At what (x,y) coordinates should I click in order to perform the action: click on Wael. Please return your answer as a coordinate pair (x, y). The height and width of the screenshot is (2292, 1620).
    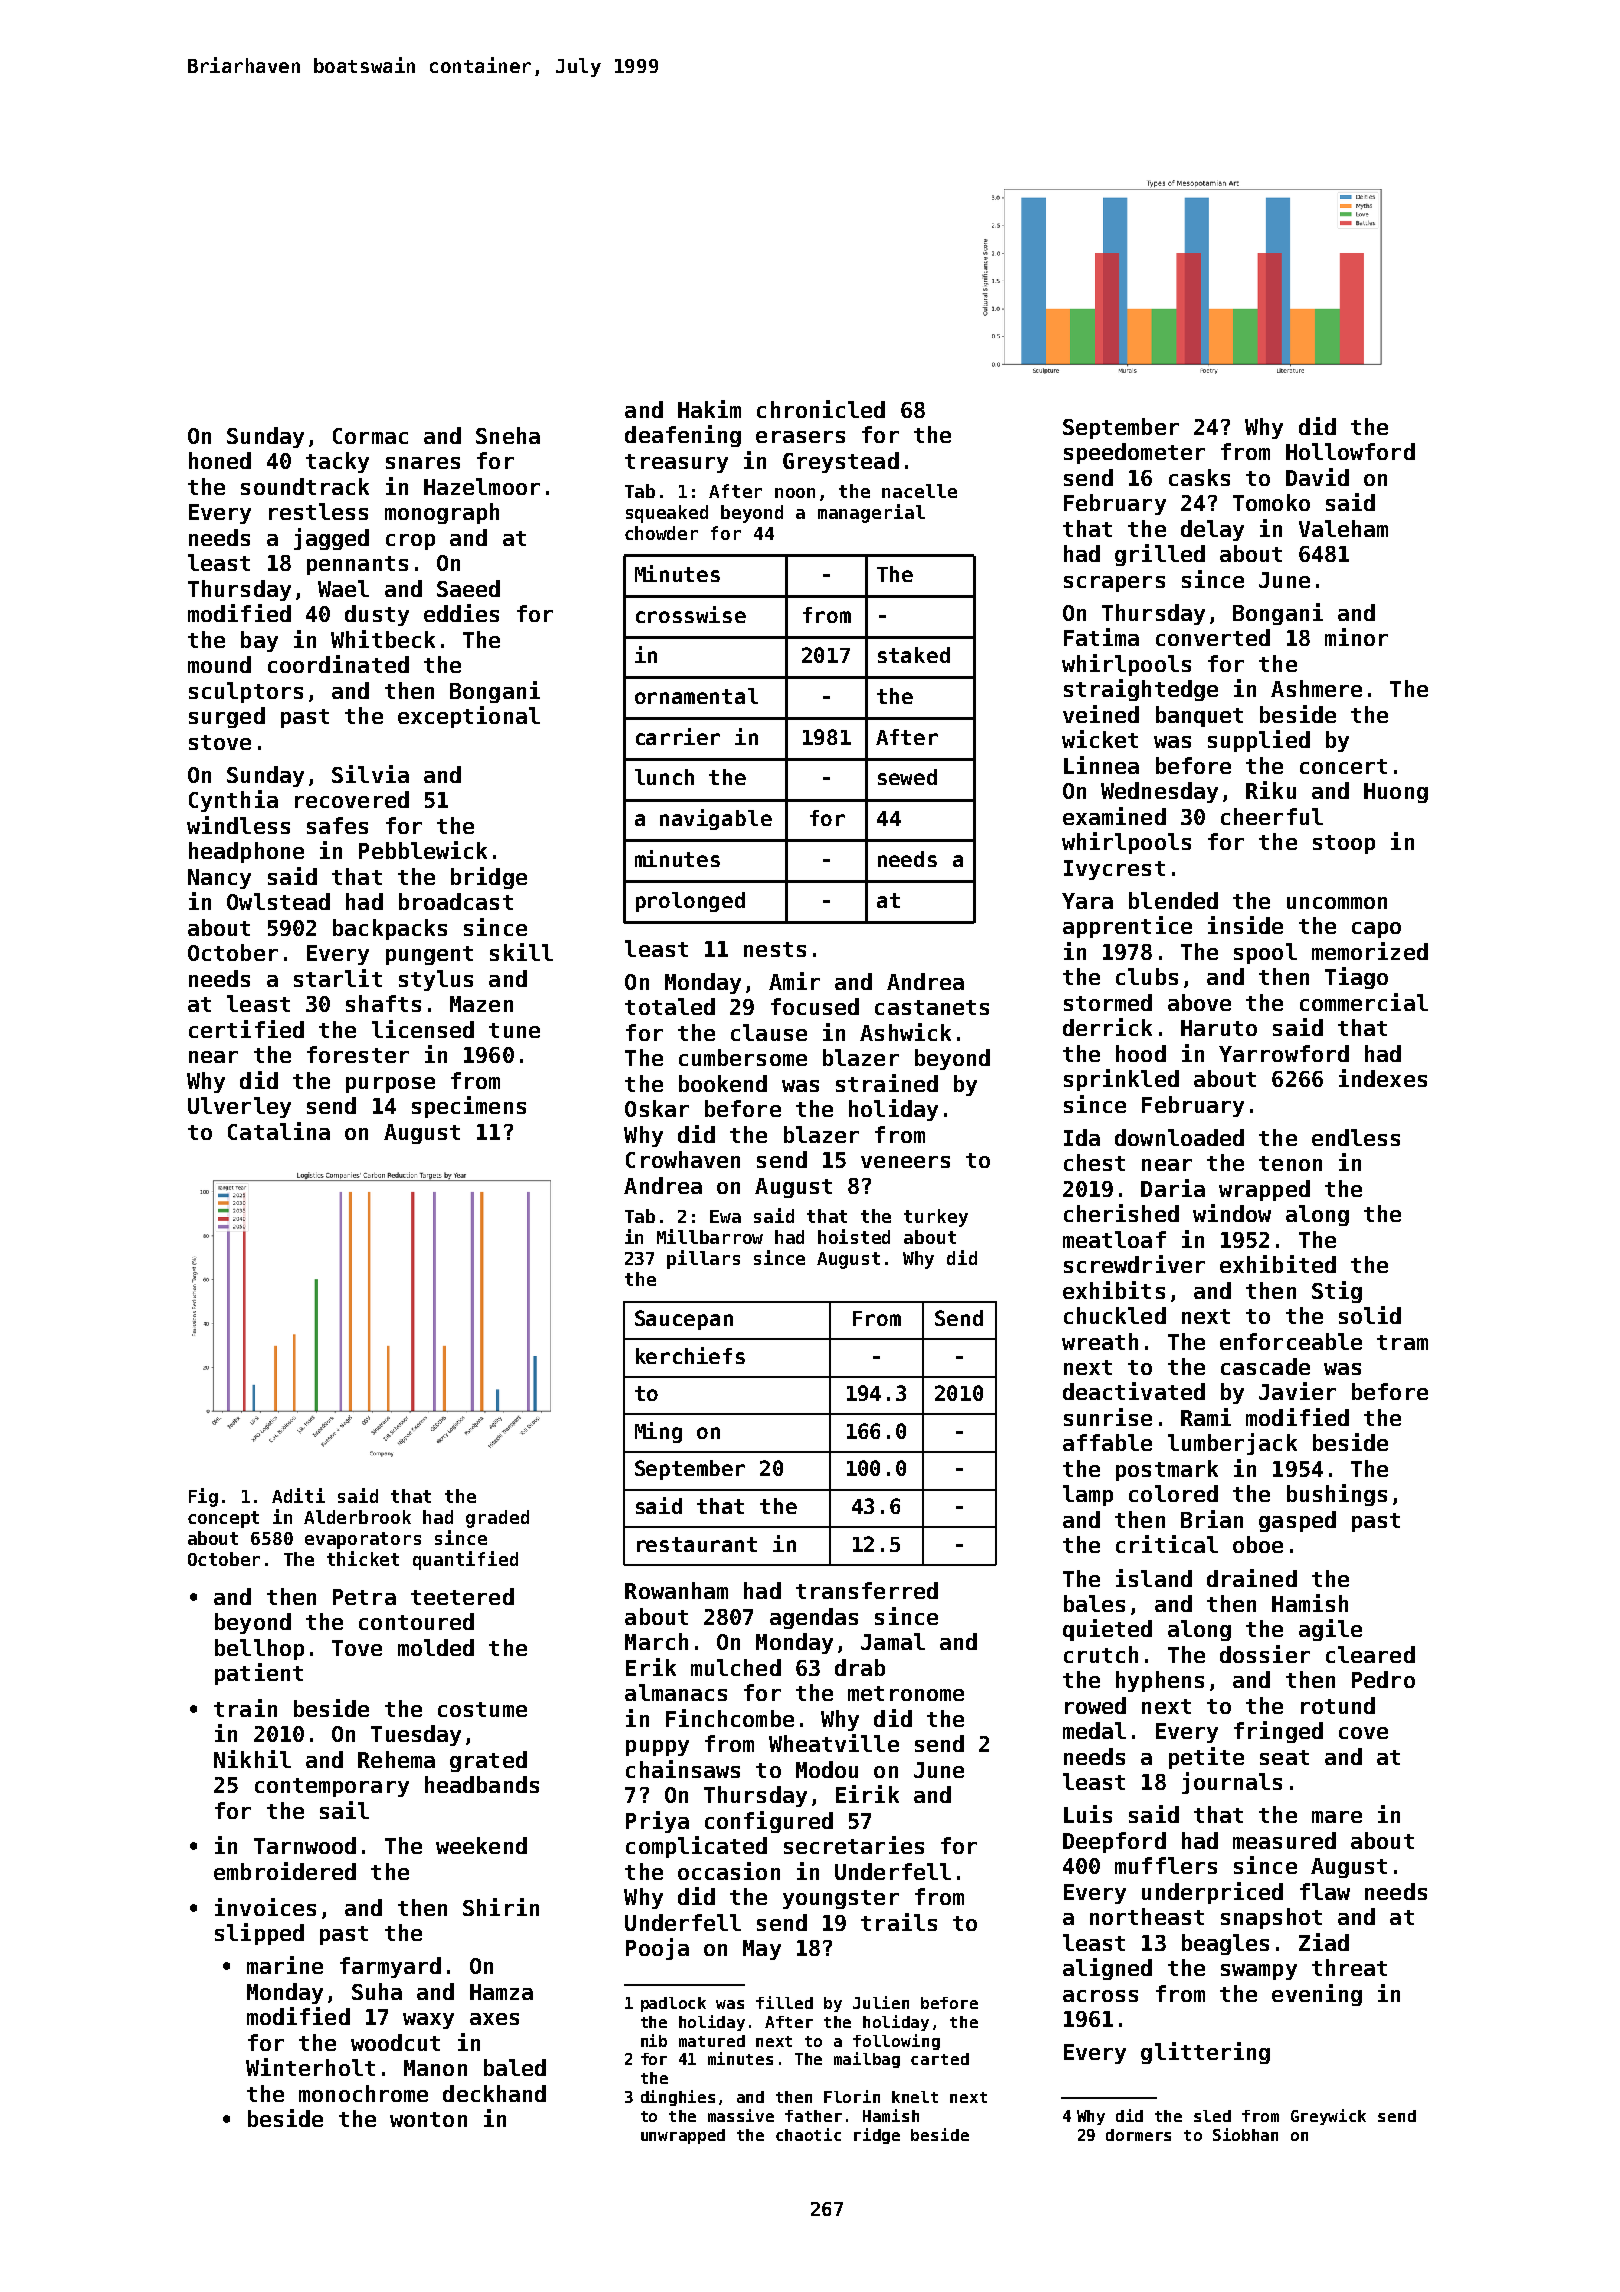
    Looking at the image, I should click on (343, 588).
